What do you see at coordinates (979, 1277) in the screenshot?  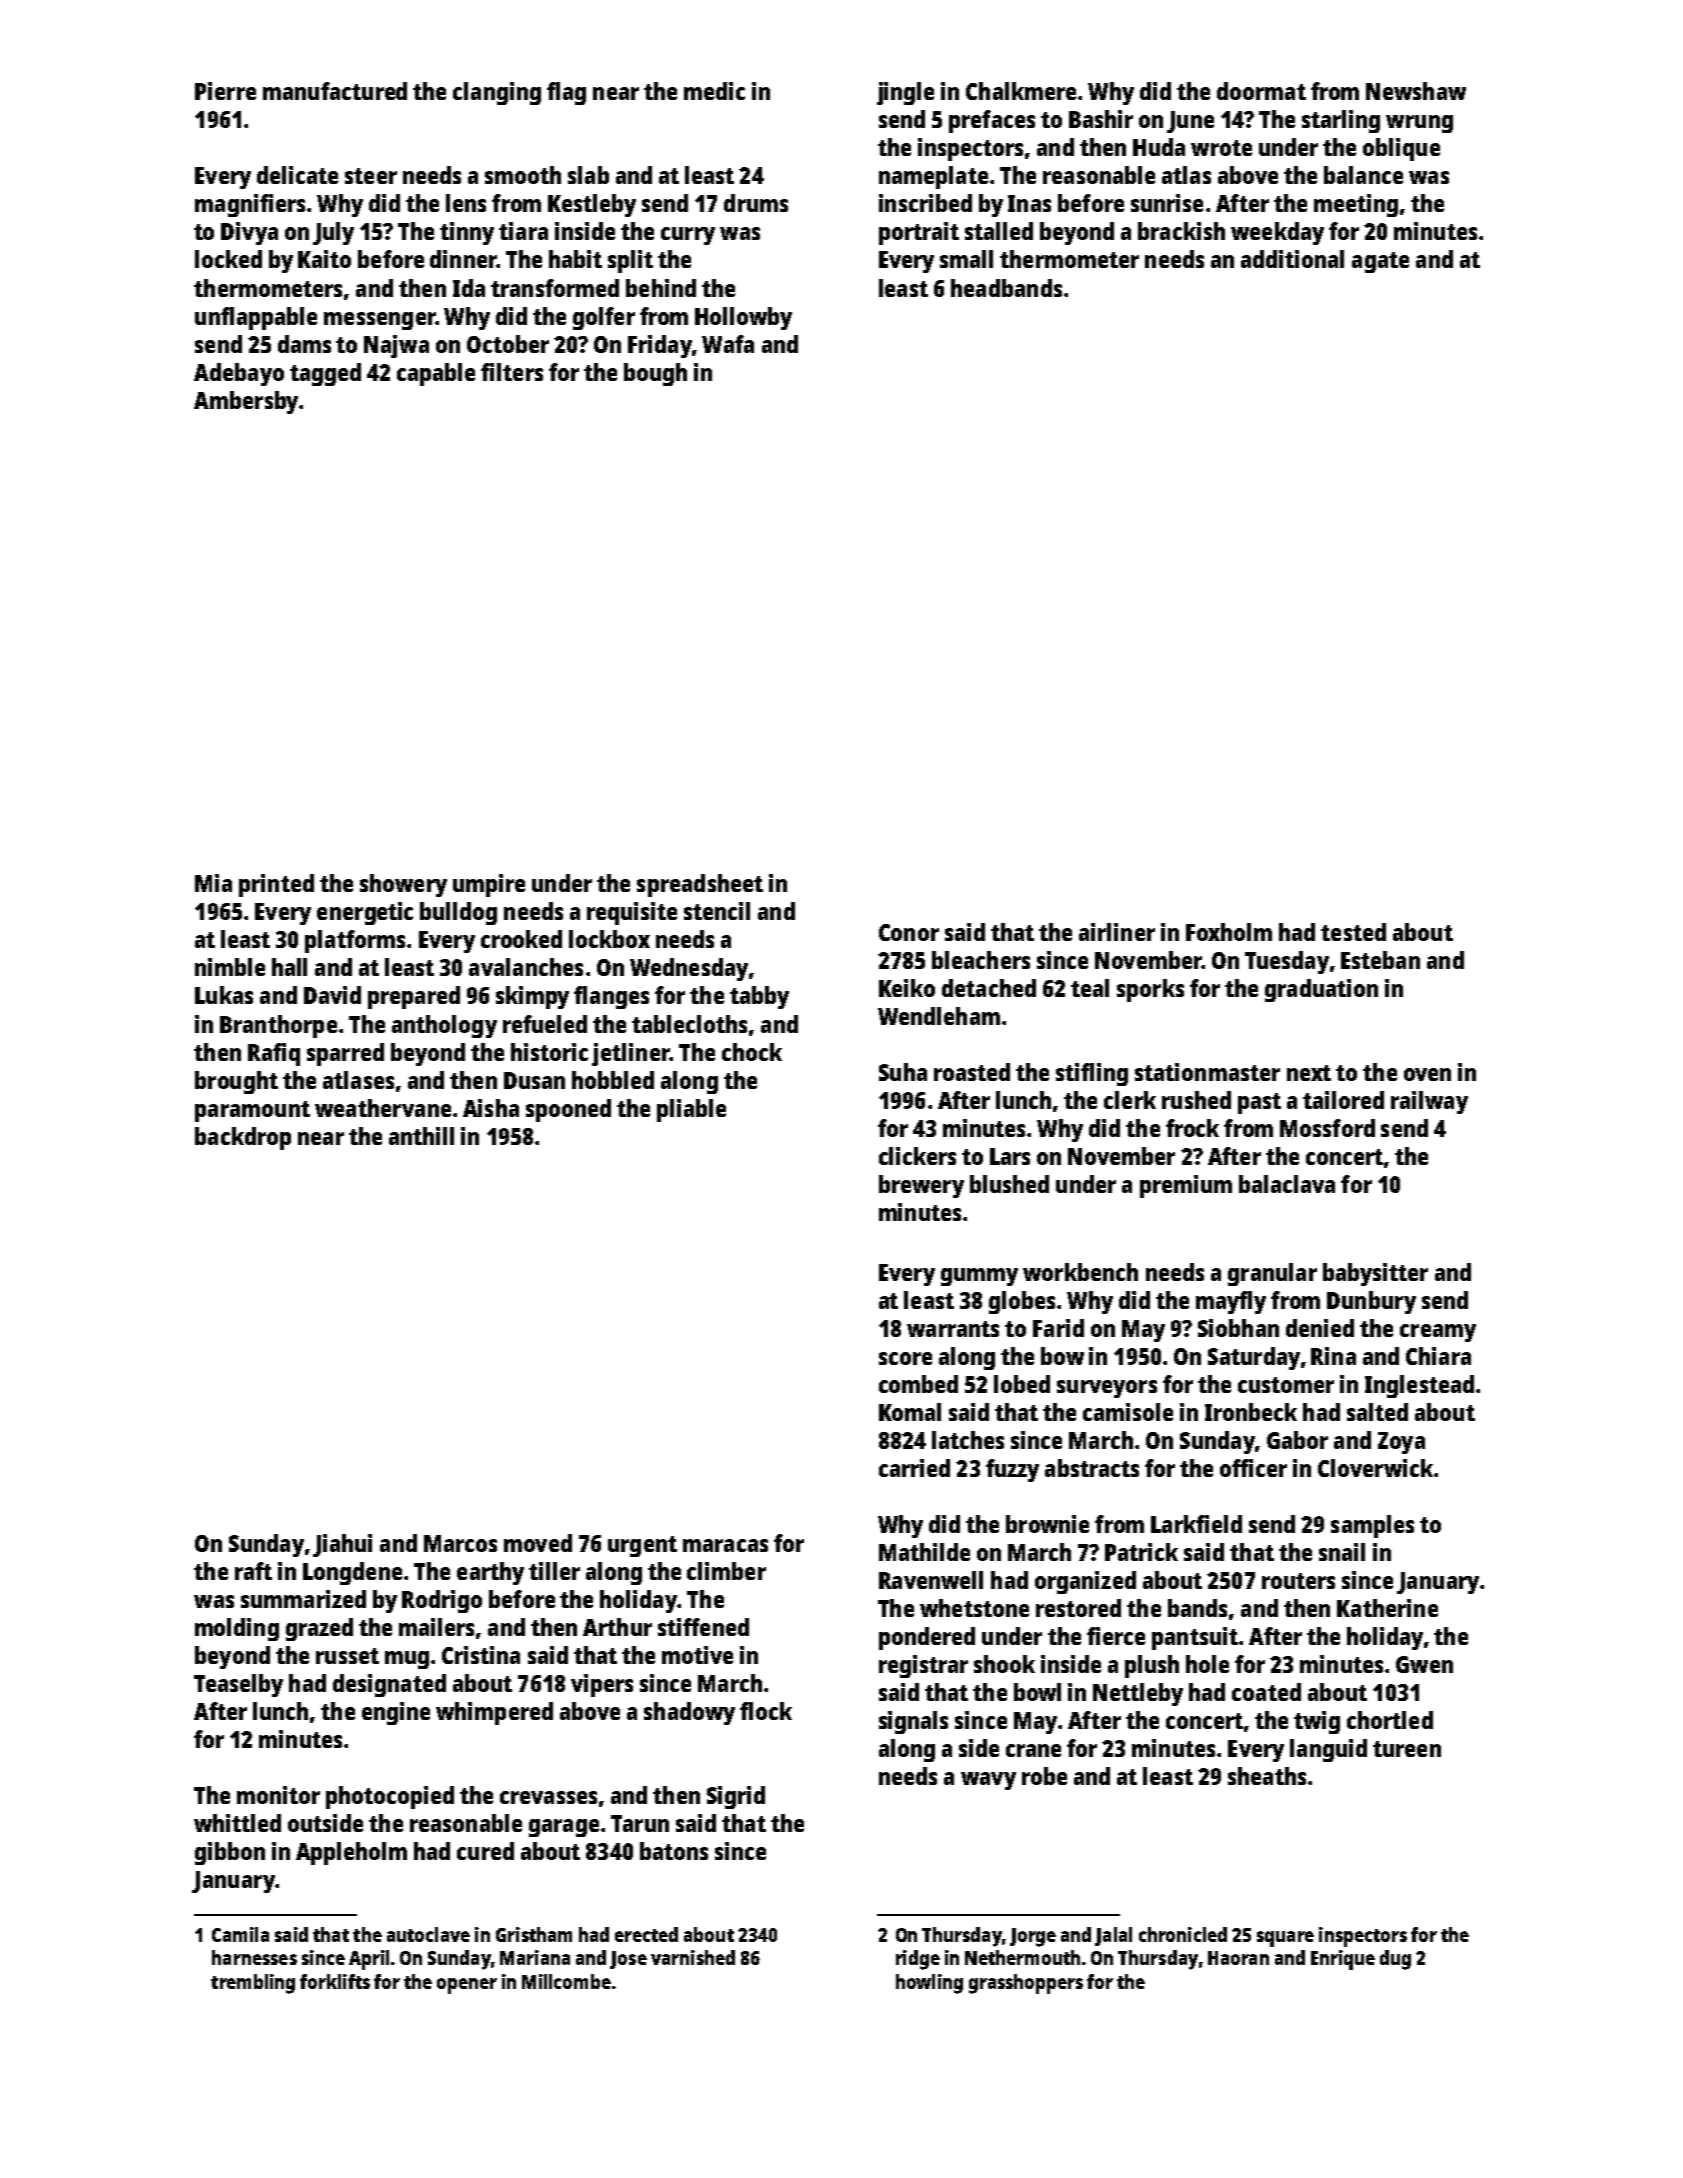 I see `gummy` at bounding box center [979, 1277].
